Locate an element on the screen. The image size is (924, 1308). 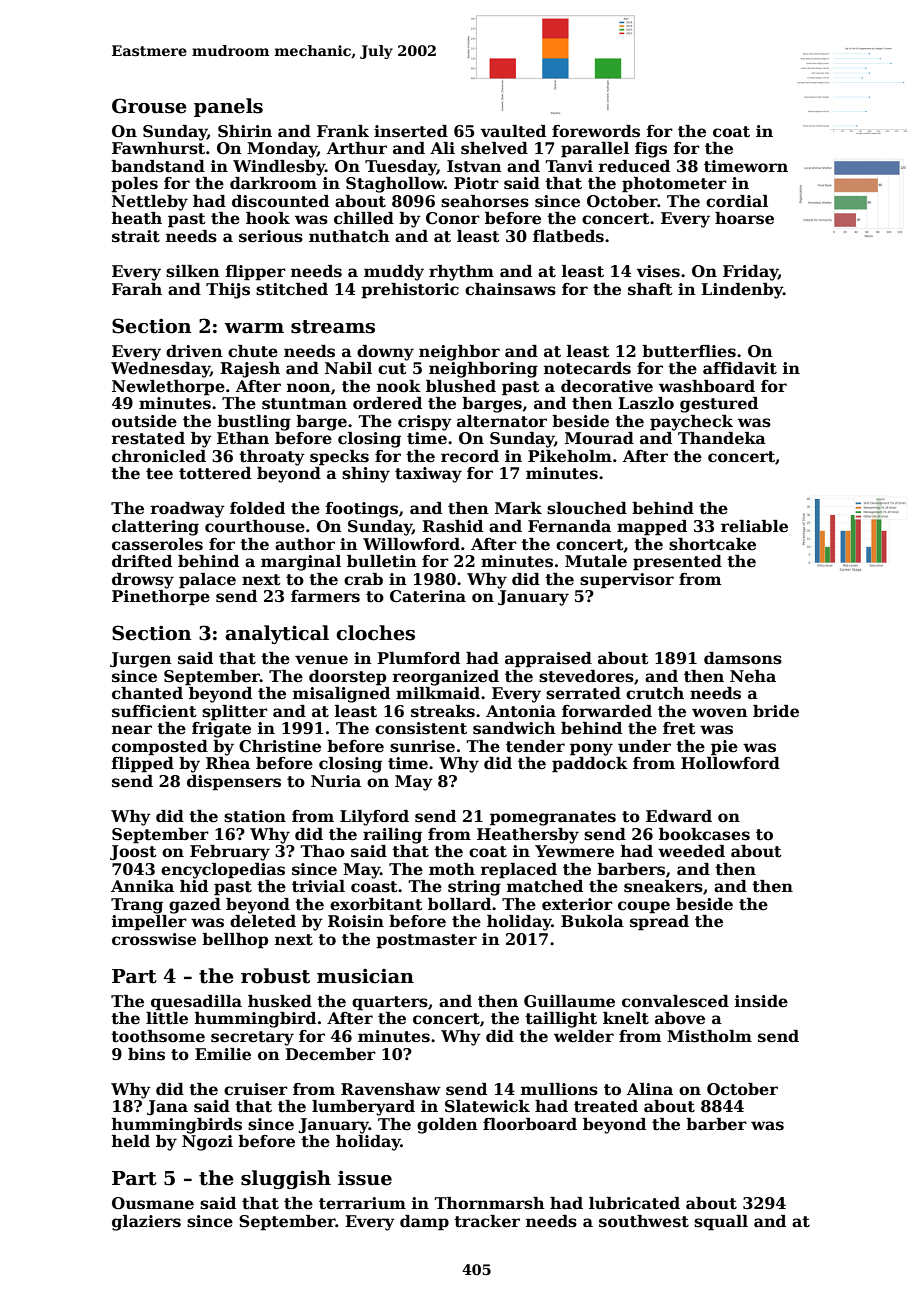
sluggish is located at coordinates (286, 1179).
